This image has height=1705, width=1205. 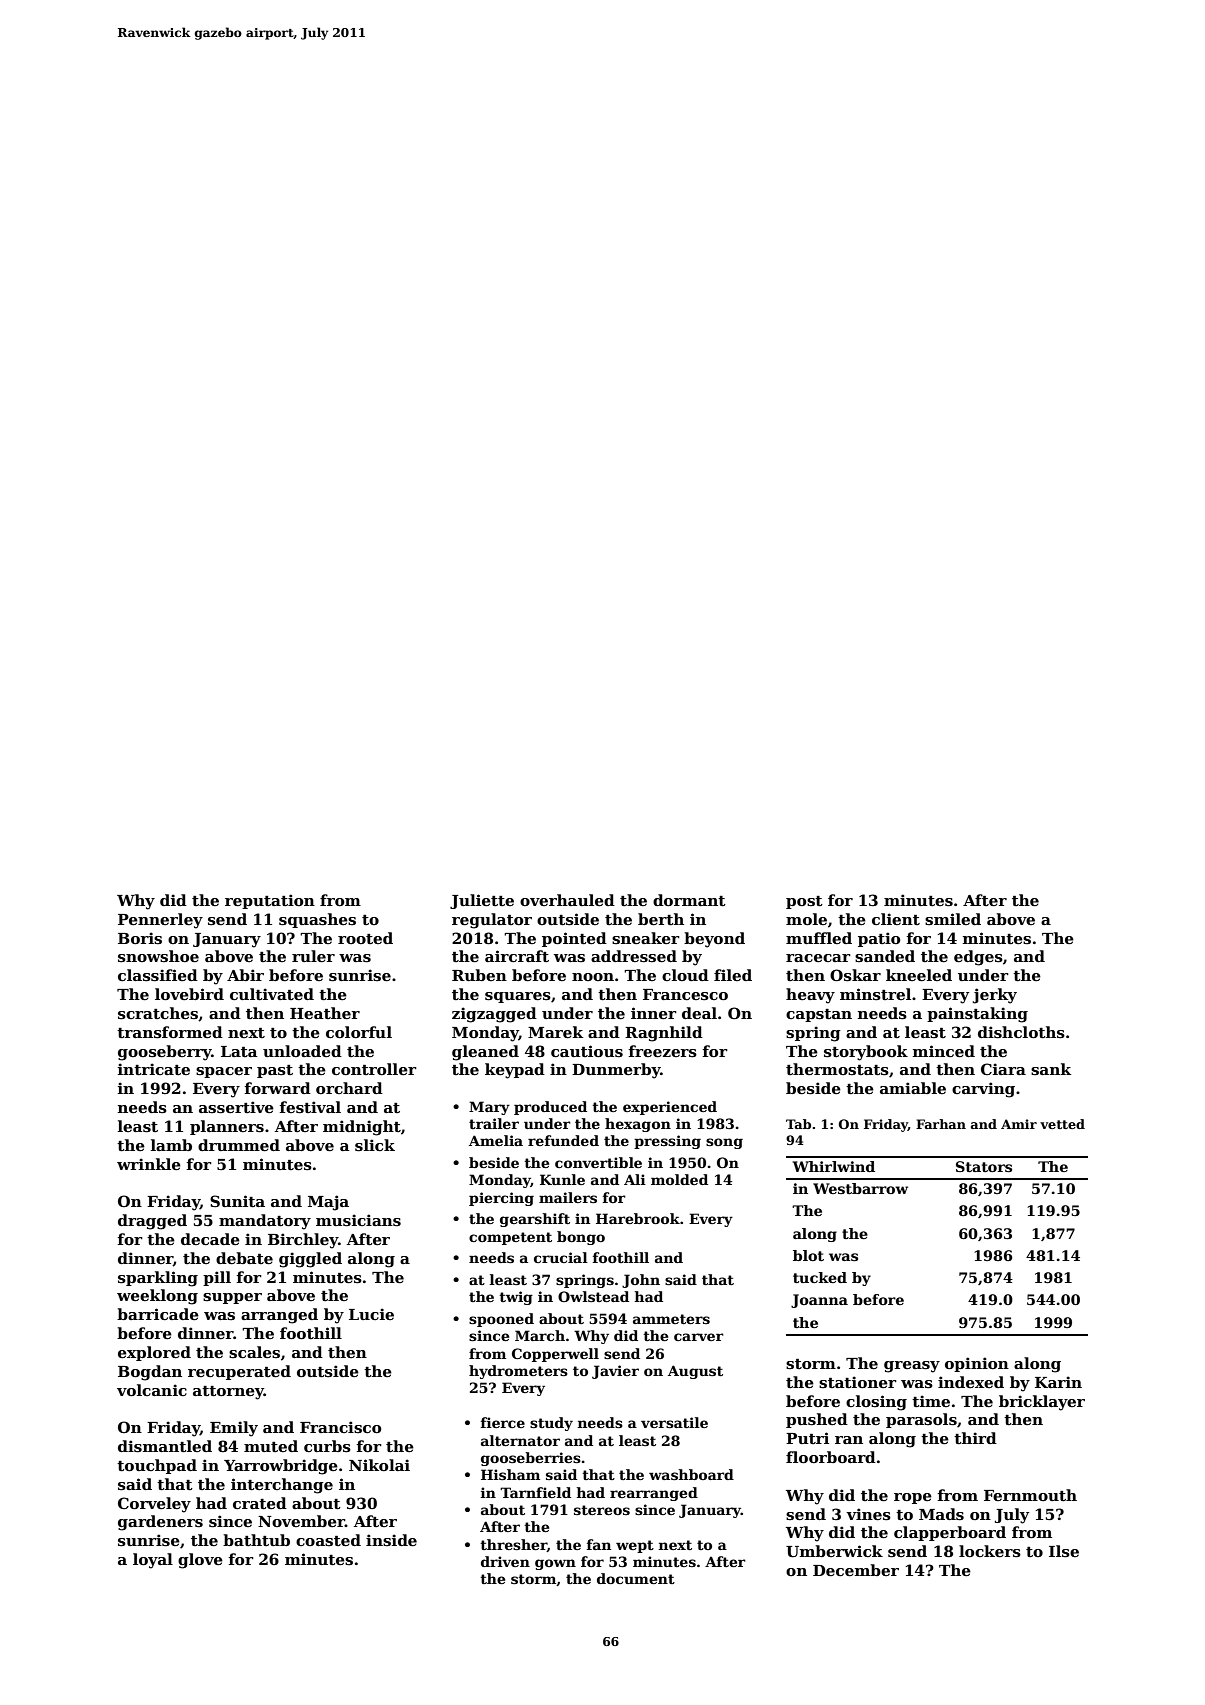 I want to click on giggled, so click(x=310, y=1260).
